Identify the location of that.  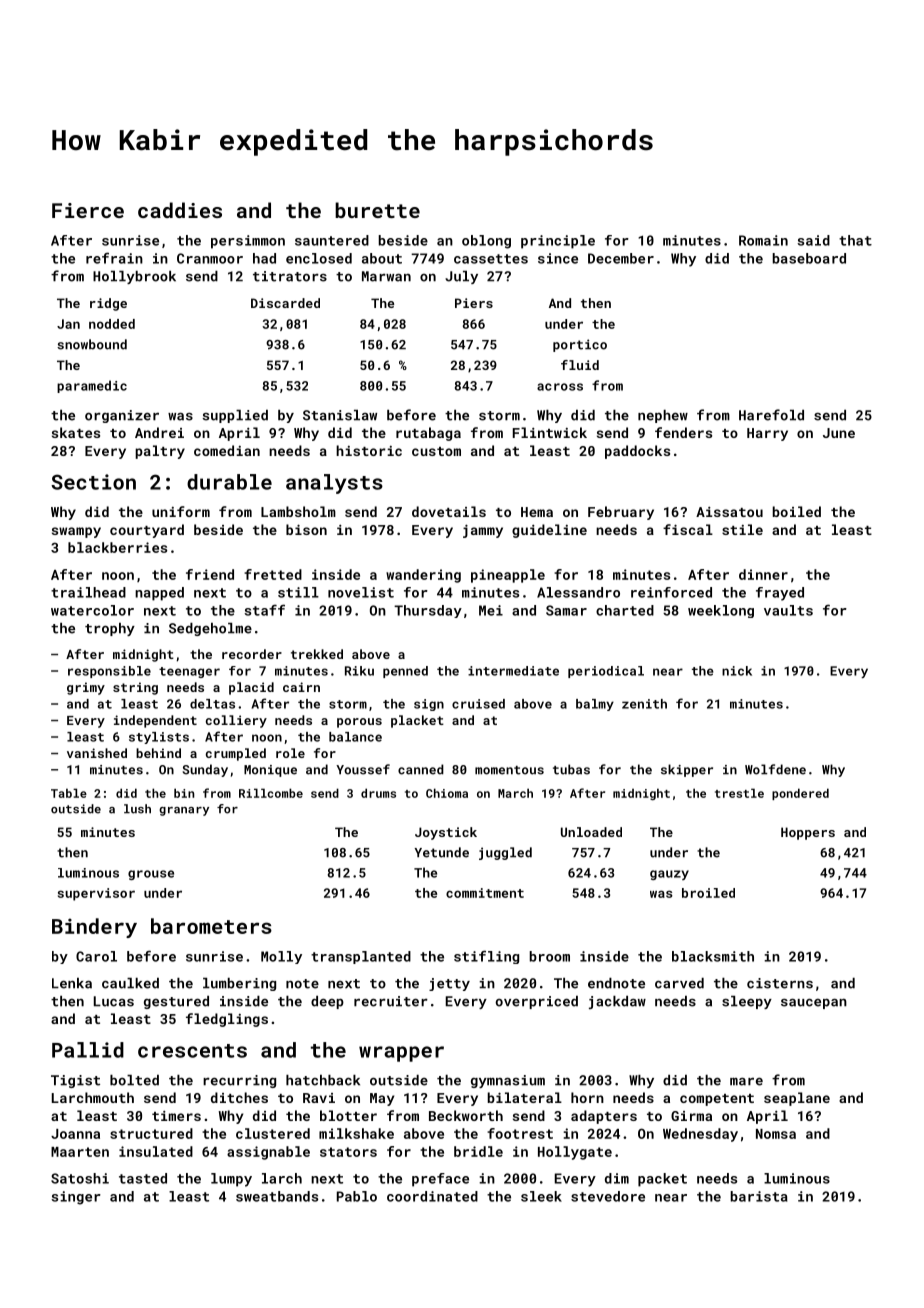
(855, 240).
